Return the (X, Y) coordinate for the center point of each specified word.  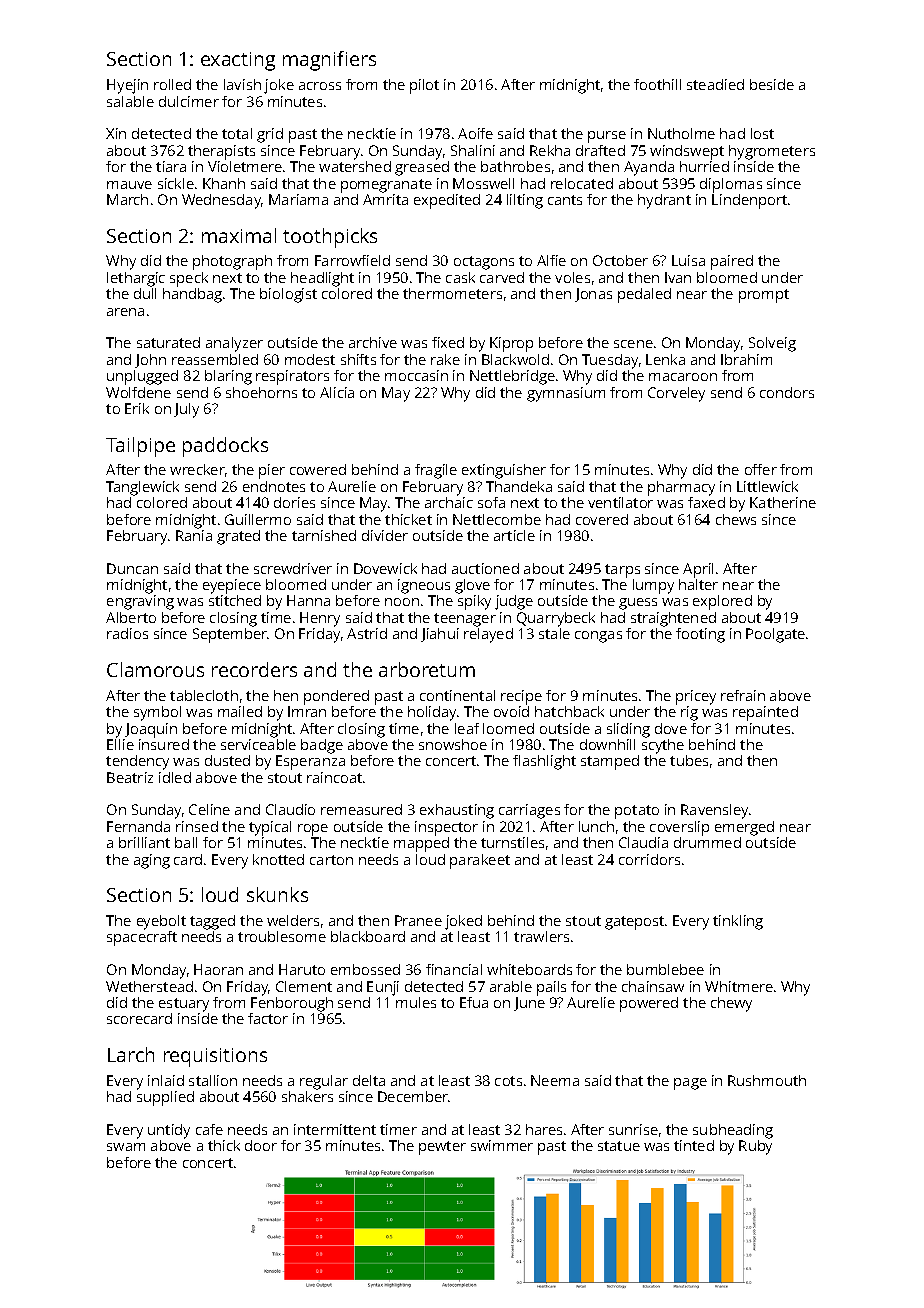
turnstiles (512, 842)
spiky (474, 602)
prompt (764, 296)
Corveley (676, 394)
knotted (278, 859)
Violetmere (245, 166)
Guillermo (258, 519)
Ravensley (714, 811)
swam (126, 1147)
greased (422, 168)
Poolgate (775, 635)
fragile (436, 471)
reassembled (215, 359)
